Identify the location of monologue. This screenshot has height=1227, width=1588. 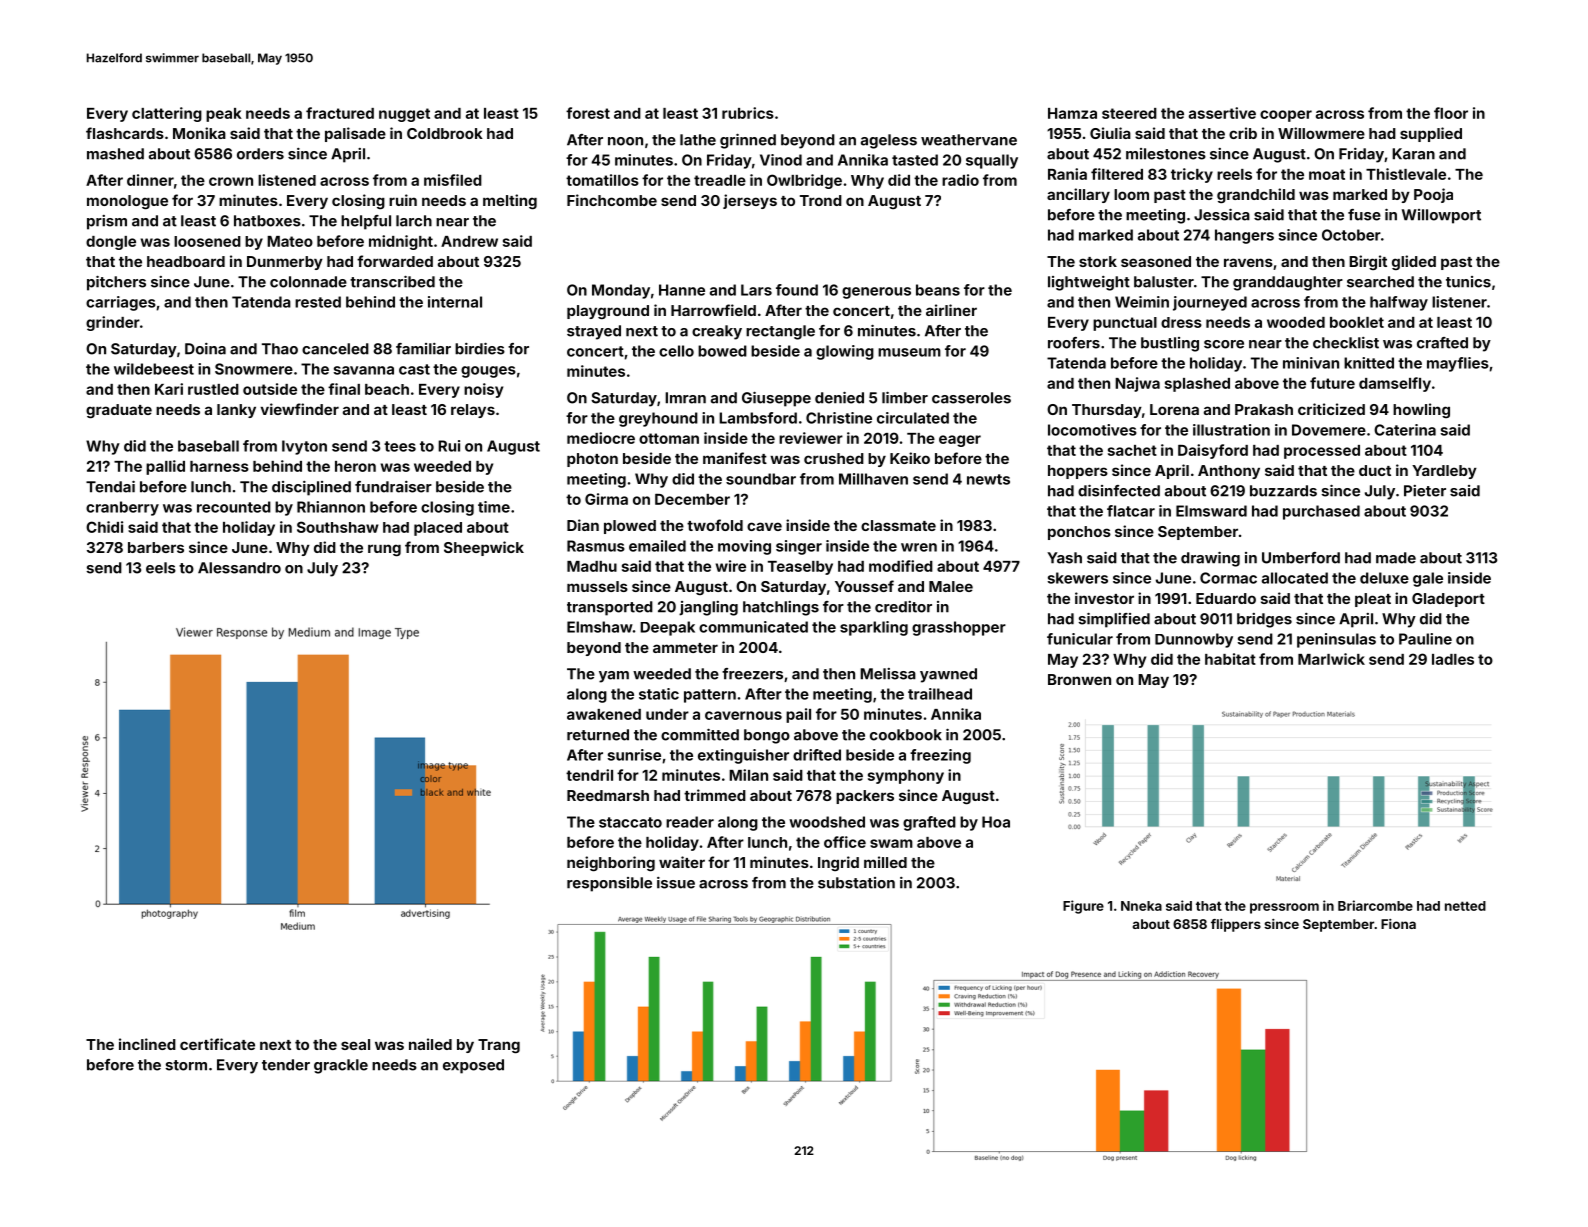
(127, 202).
